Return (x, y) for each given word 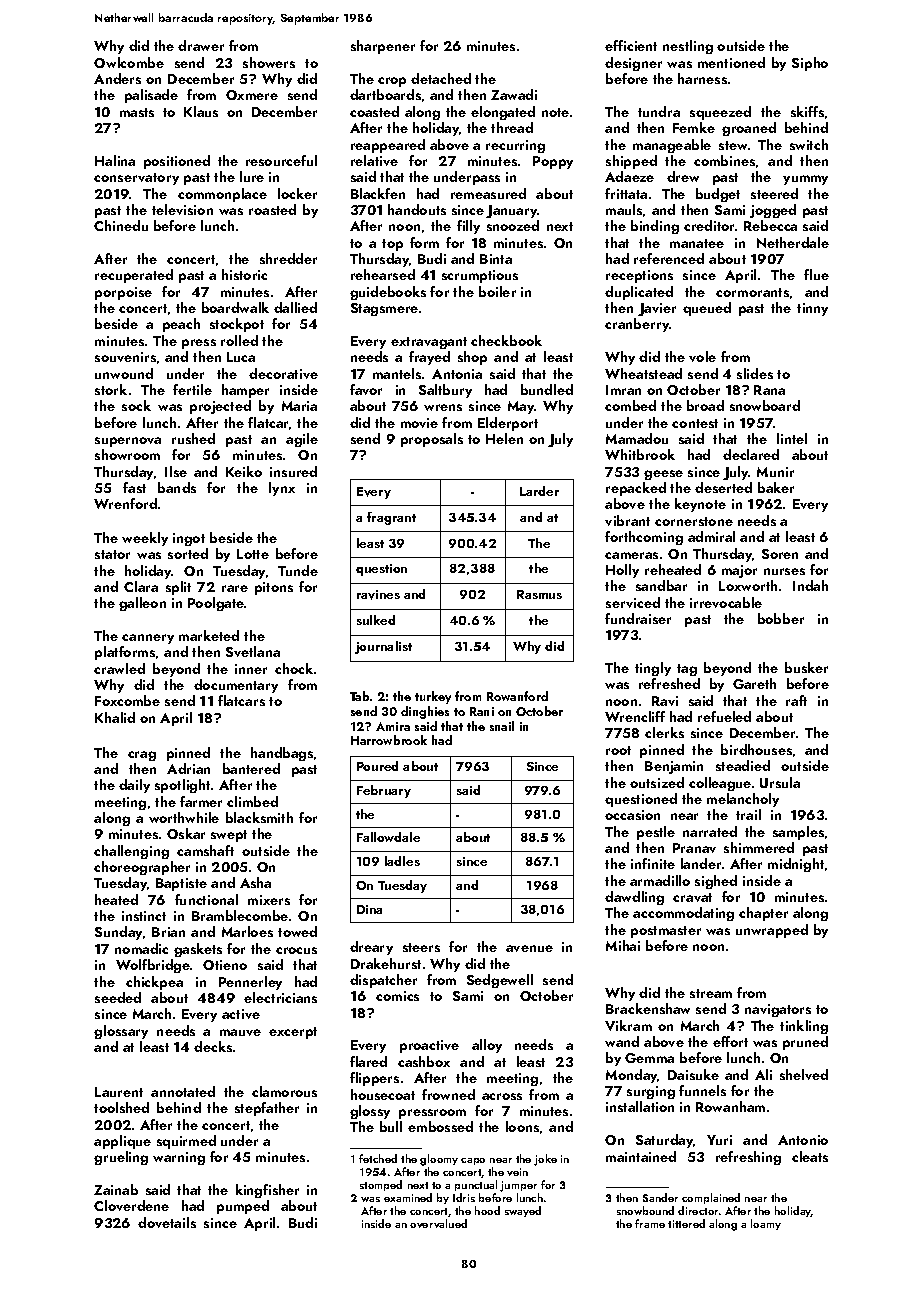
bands (177, 487)
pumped (243, 1207)
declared (751, 454)
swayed (523, 1211)
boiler (497, 291)
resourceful (281, 160)
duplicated (639, 293)
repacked (636, 489)
